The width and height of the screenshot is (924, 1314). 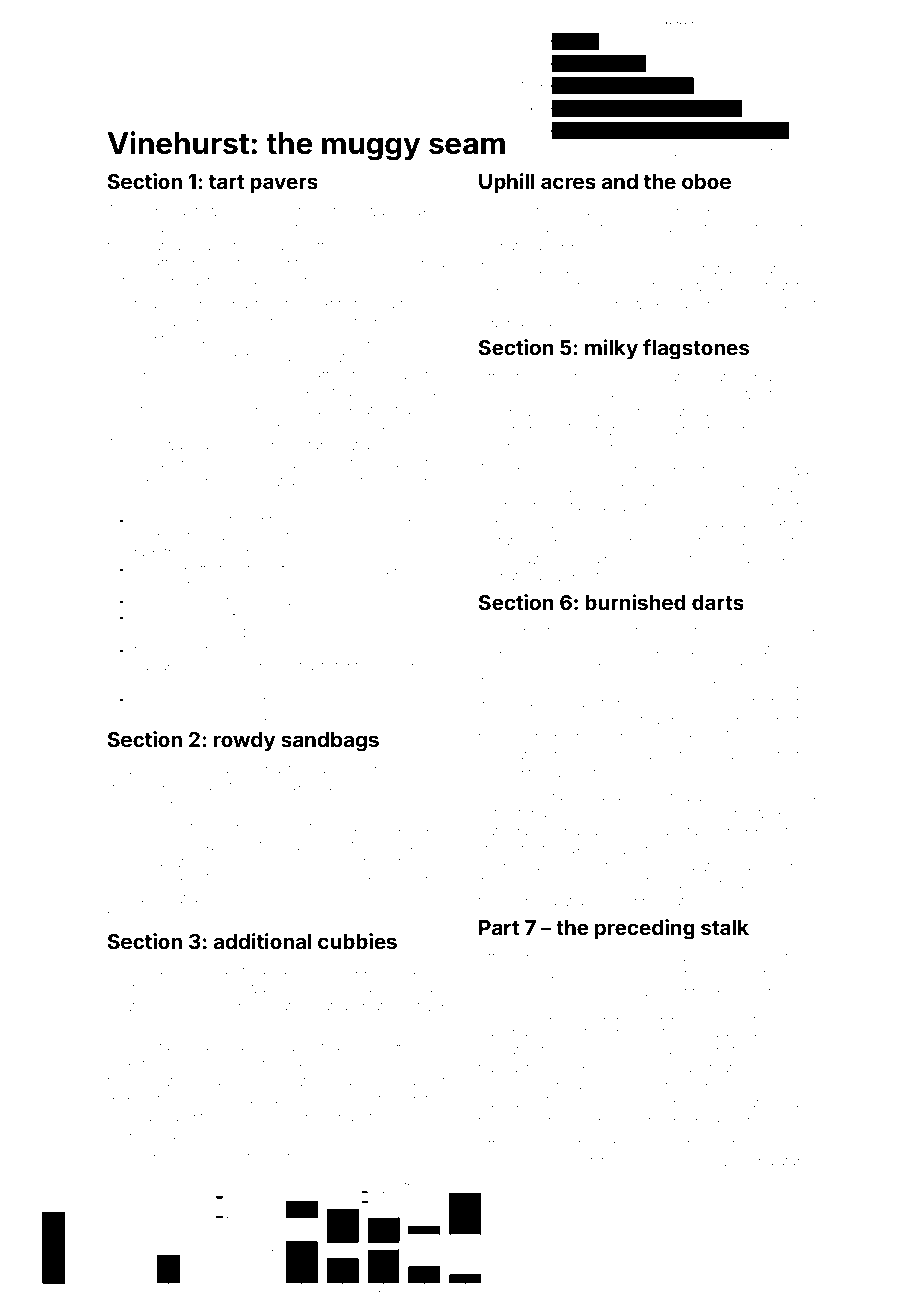 What do you see at coordinates (355, 1156) in the screenshot?
I see `Ashwick` at bounding box center [355, 1156].
